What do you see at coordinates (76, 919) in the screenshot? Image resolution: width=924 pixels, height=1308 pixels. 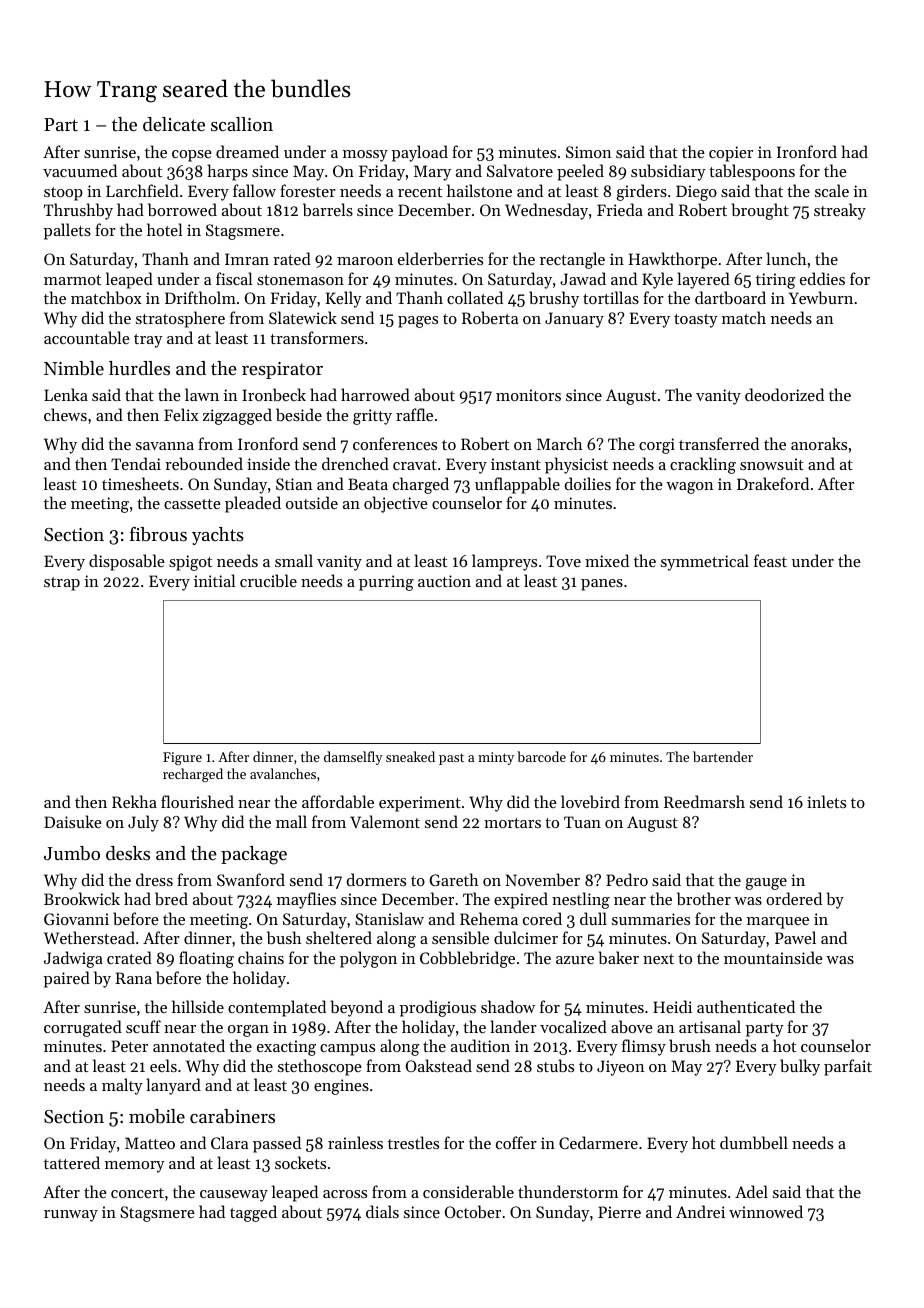 I see `Giovanni` at bounding box center [76, 919].
